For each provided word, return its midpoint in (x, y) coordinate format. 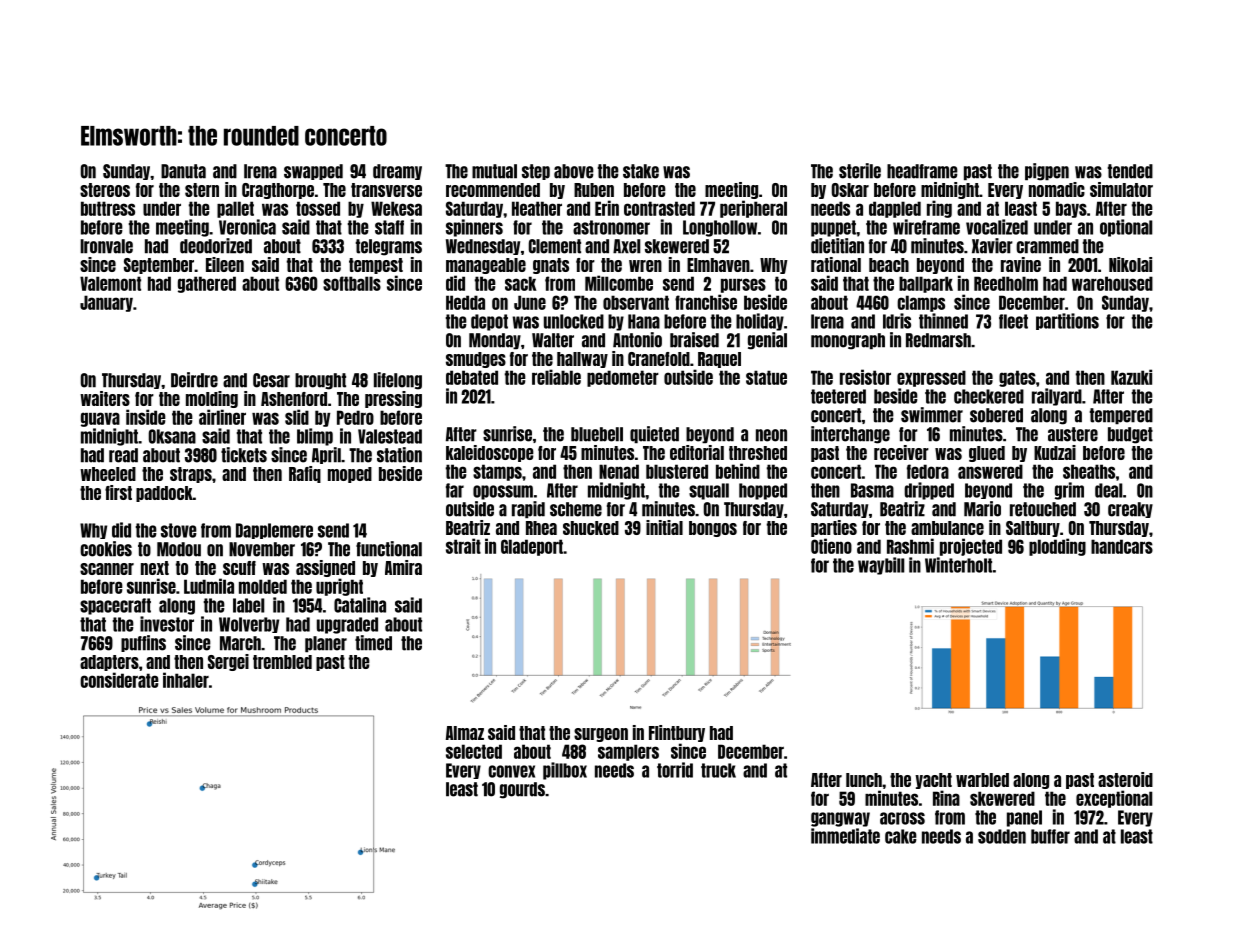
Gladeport (532, 547)
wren (645, 266)
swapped (313, 172)
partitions (1067, 321)
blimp (315, 437)
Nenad (619, 471)
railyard (1057, 397)
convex (511, 771)
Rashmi (910, 546)
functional (389, 549)
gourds (522, 790)
